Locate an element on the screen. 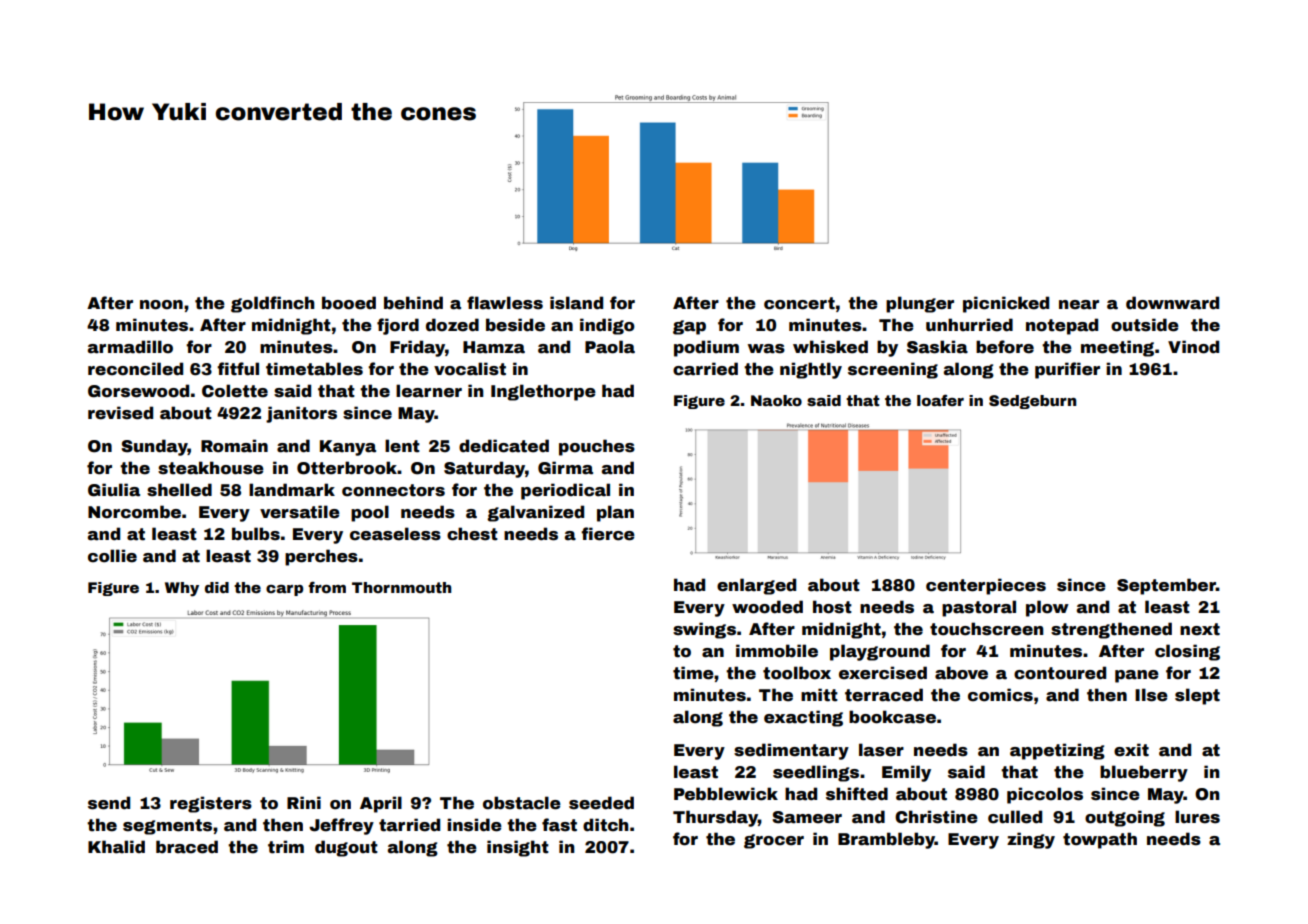 The width and height of the screenshot is (1308, 924). island is located at coordinates (576, 303).
